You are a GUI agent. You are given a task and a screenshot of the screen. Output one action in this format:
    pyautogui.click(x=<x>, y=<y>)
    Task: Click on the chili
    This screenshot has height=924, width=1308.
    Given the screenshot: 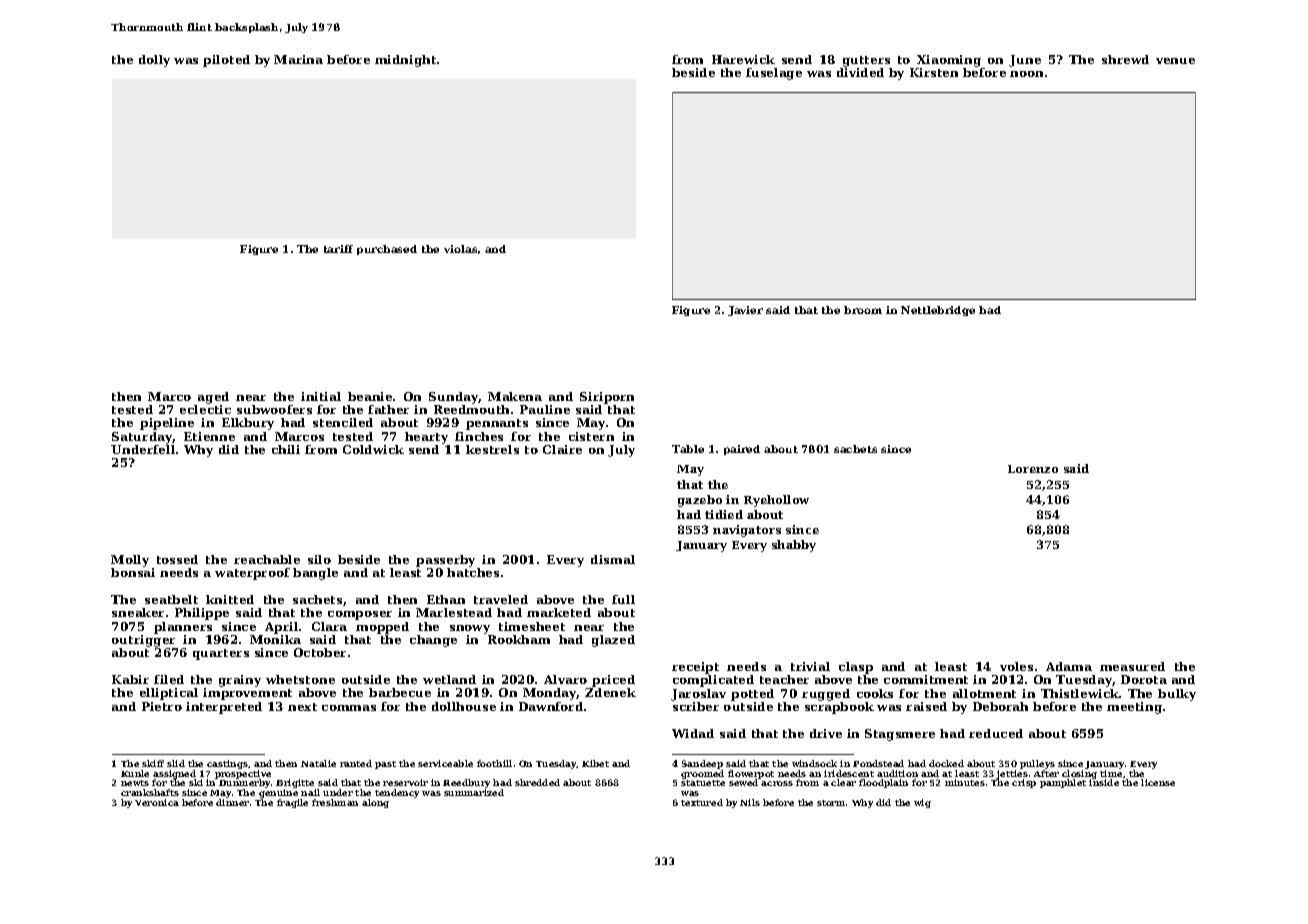 What is the action you would take?
    pyautogui.click(x=286, y=449)
